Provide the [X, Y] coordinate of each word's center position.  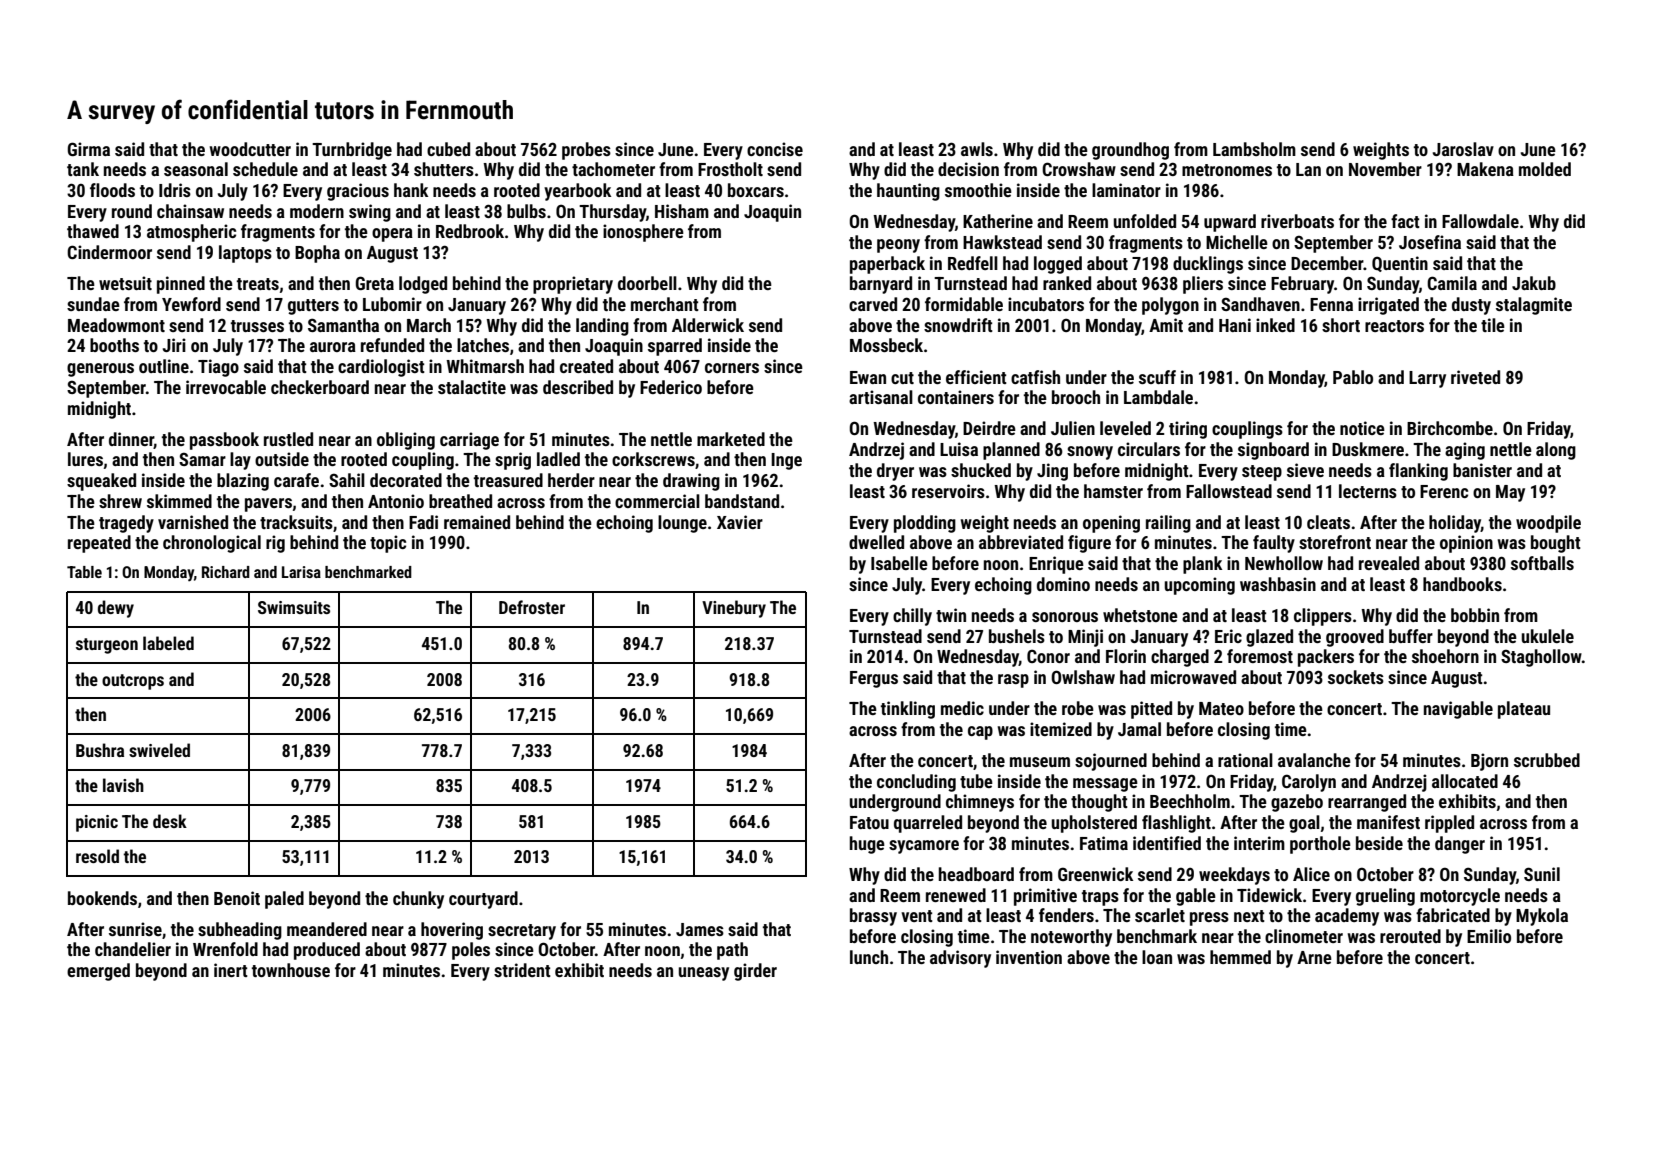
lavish [123, 785]
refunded [392, 345]
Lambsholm [1254, 149]
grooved [1355, 638]
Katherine [998, 221]
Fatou [869, 822]
